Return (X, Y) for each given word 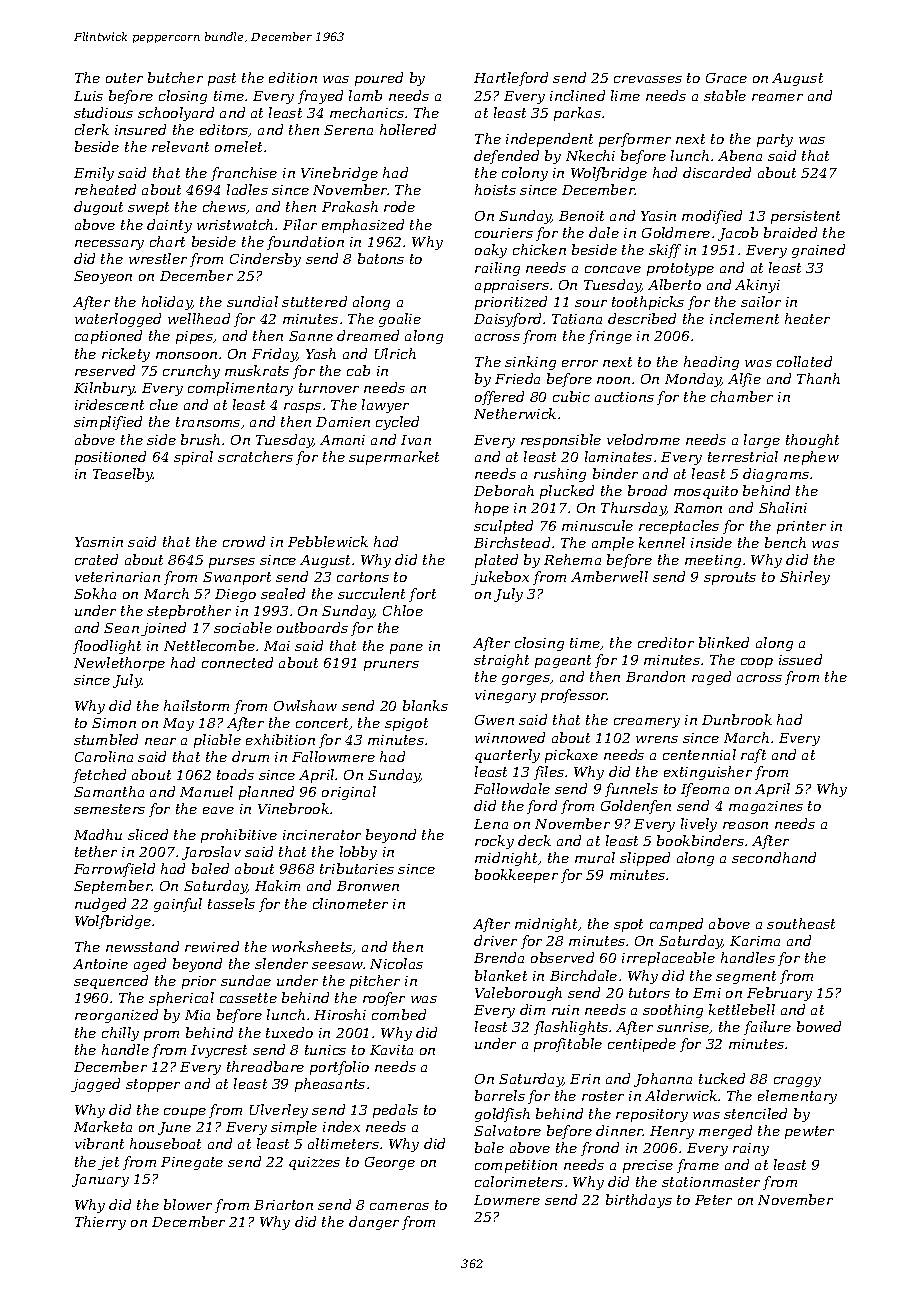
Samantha (109, 791)
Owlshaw (305, 705)
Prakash (350, 206)
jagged (95, 1085)
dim (532, 1009)
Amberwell (609, 576)
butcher (175, 77)
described (642, 318)
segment (746, 977)
